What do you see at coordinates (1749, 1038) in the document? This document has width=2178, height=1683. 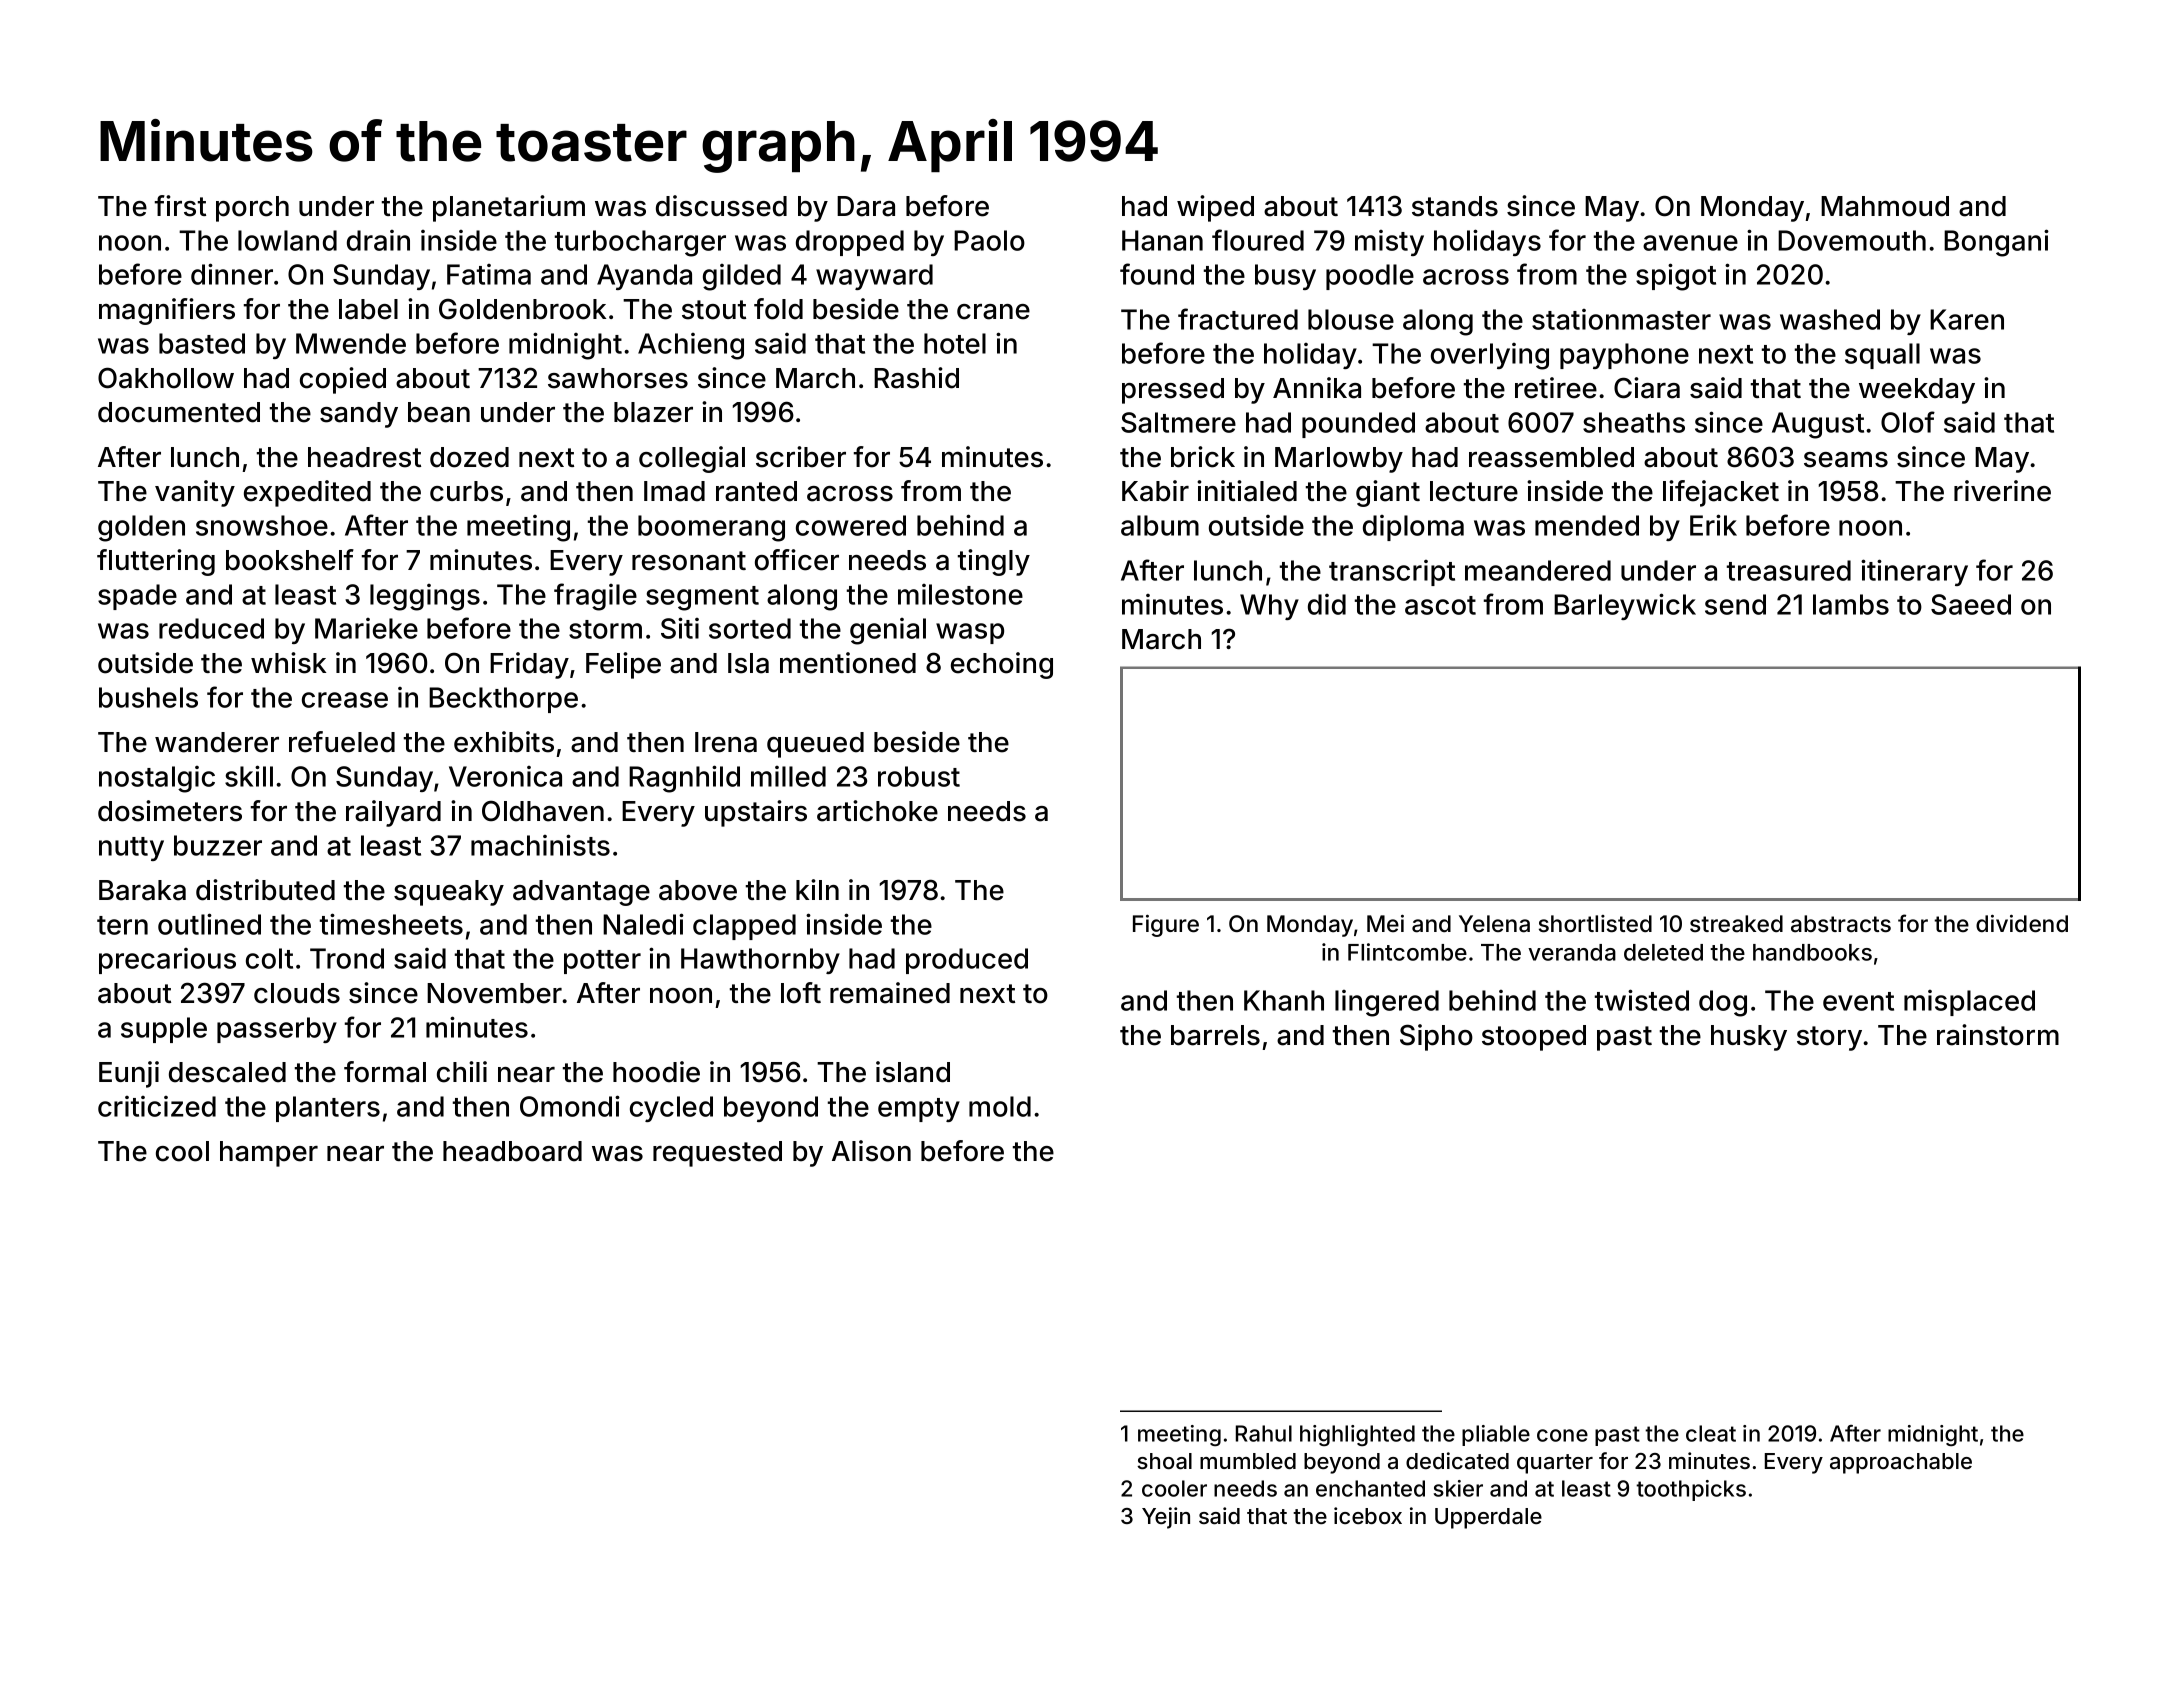 I see `husky` at bounding box center [1749, 1038].
